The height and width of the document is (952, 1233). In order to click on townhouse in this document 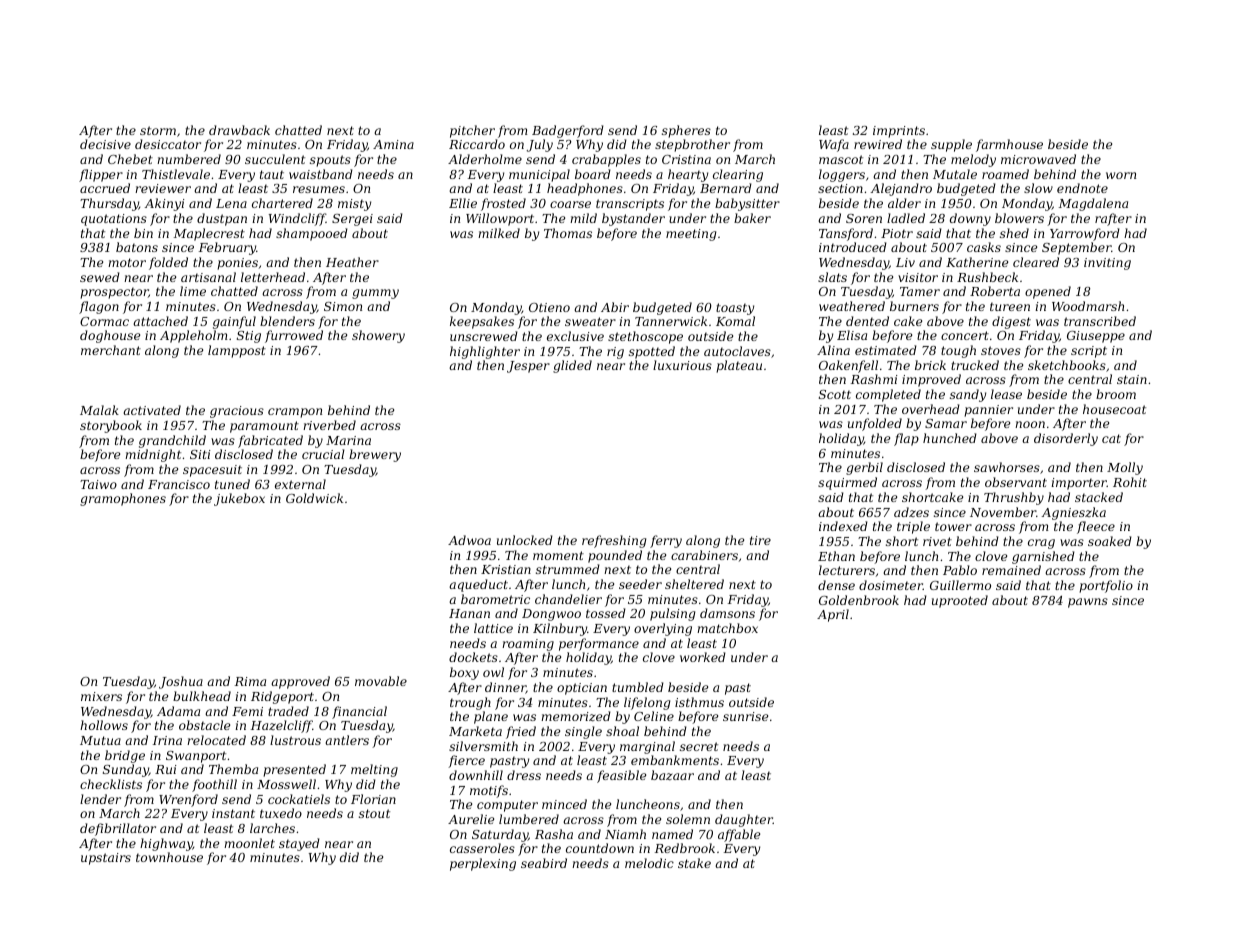, I will do `click(169, 857)`.
